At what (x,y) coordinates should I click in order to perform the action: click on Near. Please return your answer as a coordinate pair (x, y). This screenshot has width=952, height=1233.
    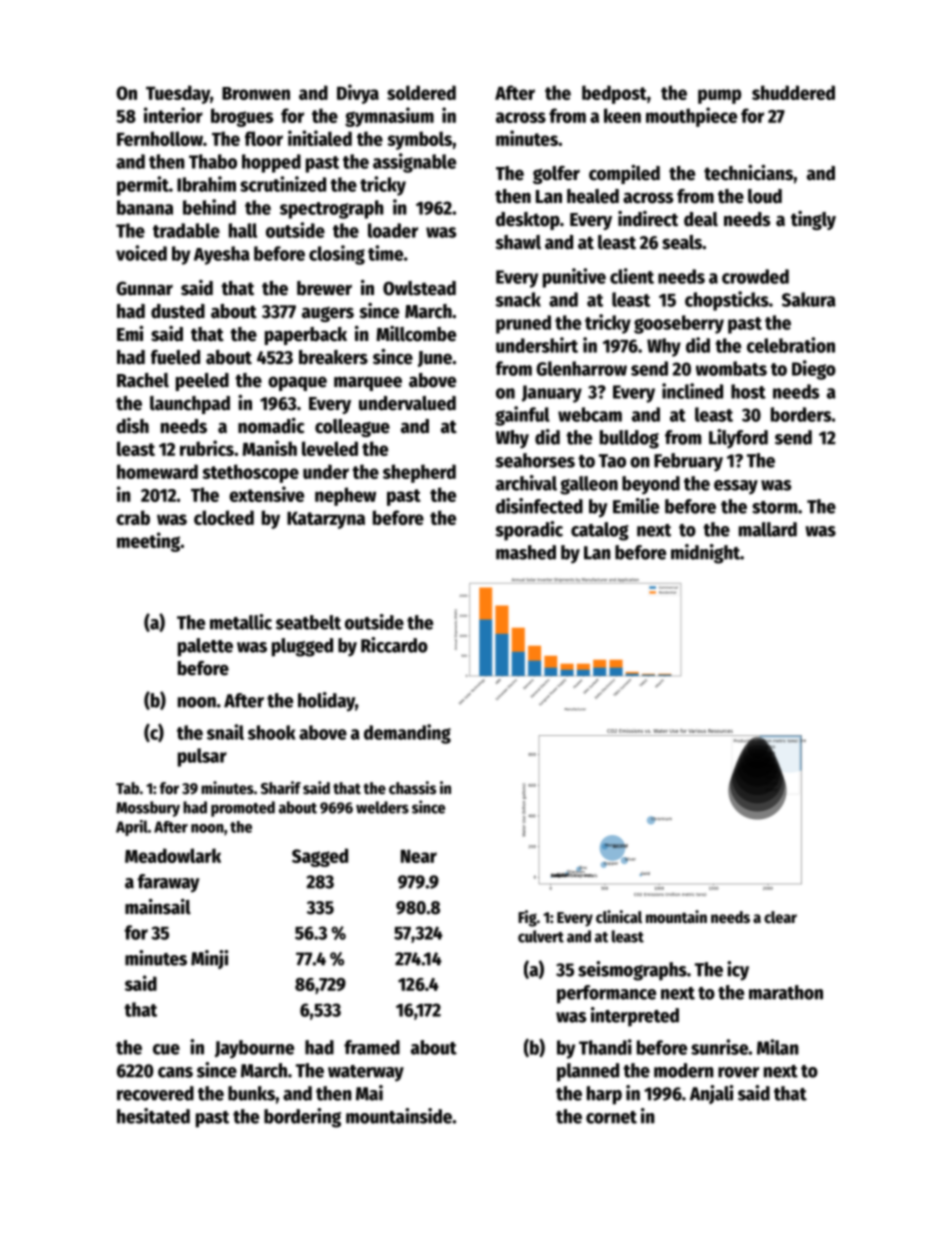
    Looking at the image, I should click on (419, 856).
